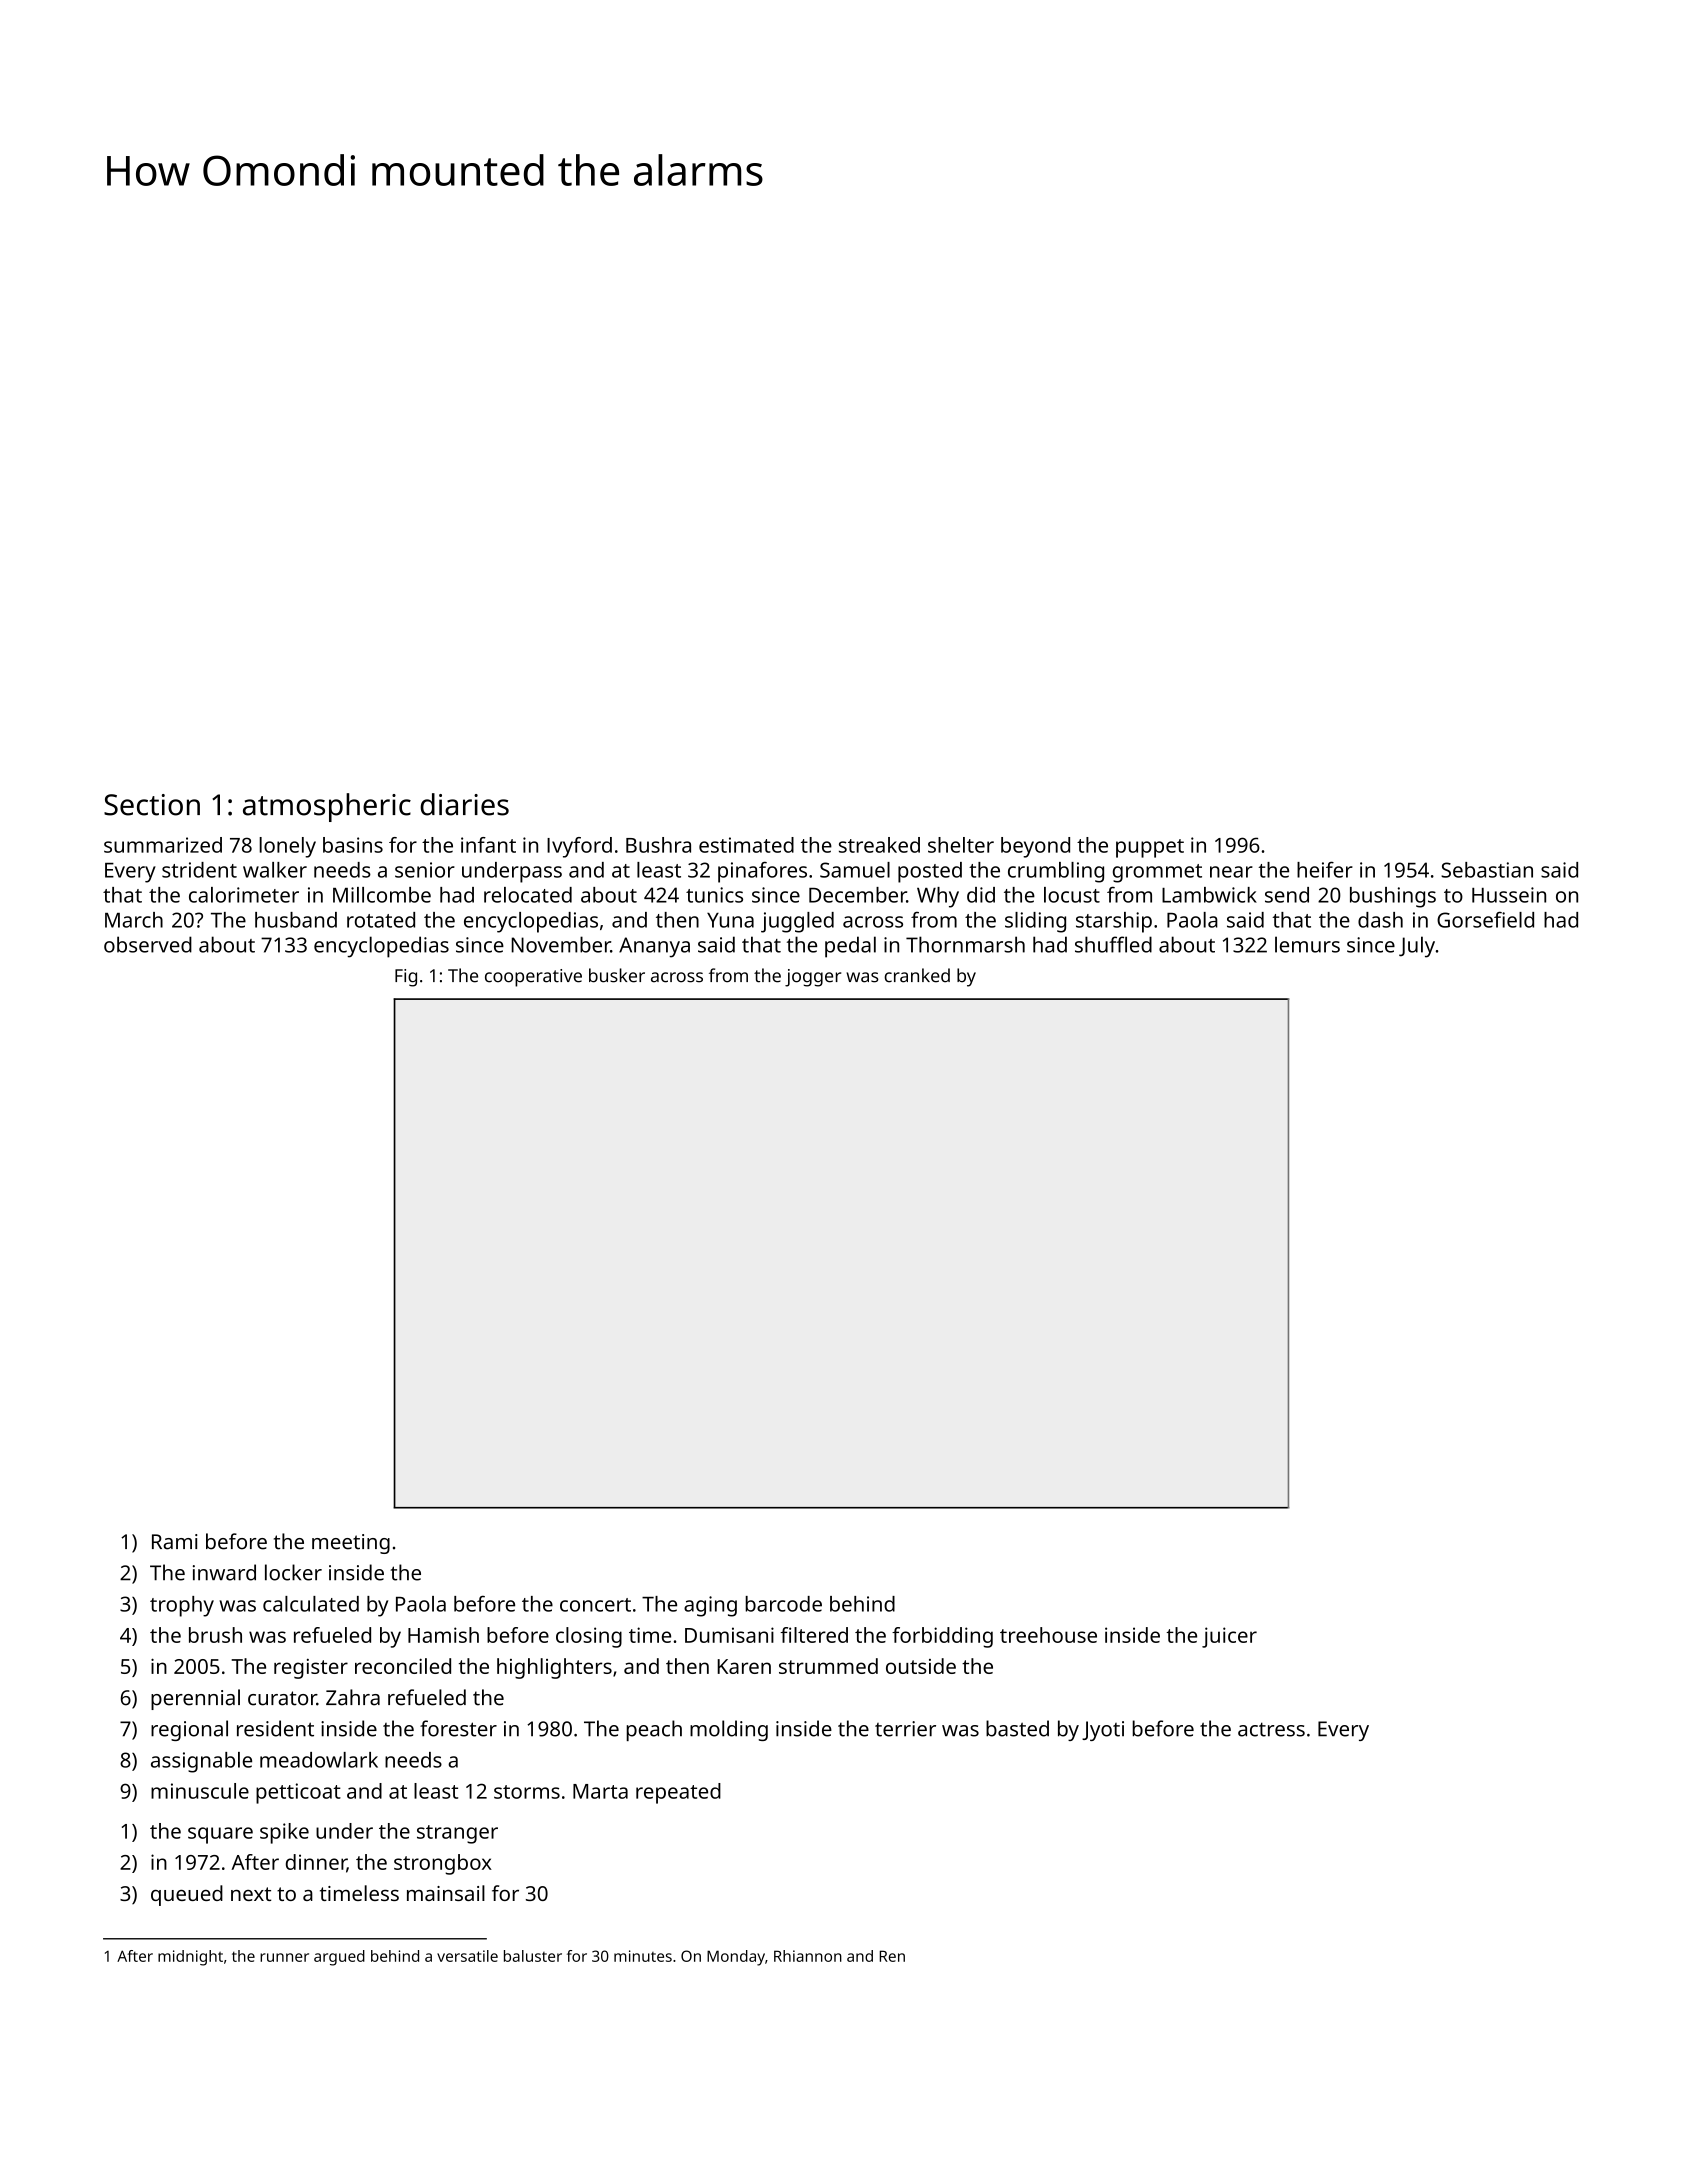  What do you see at coordinates (1017, 1728) in the screenshot?
I see `basted` at bounding box center [1017, 1728].
